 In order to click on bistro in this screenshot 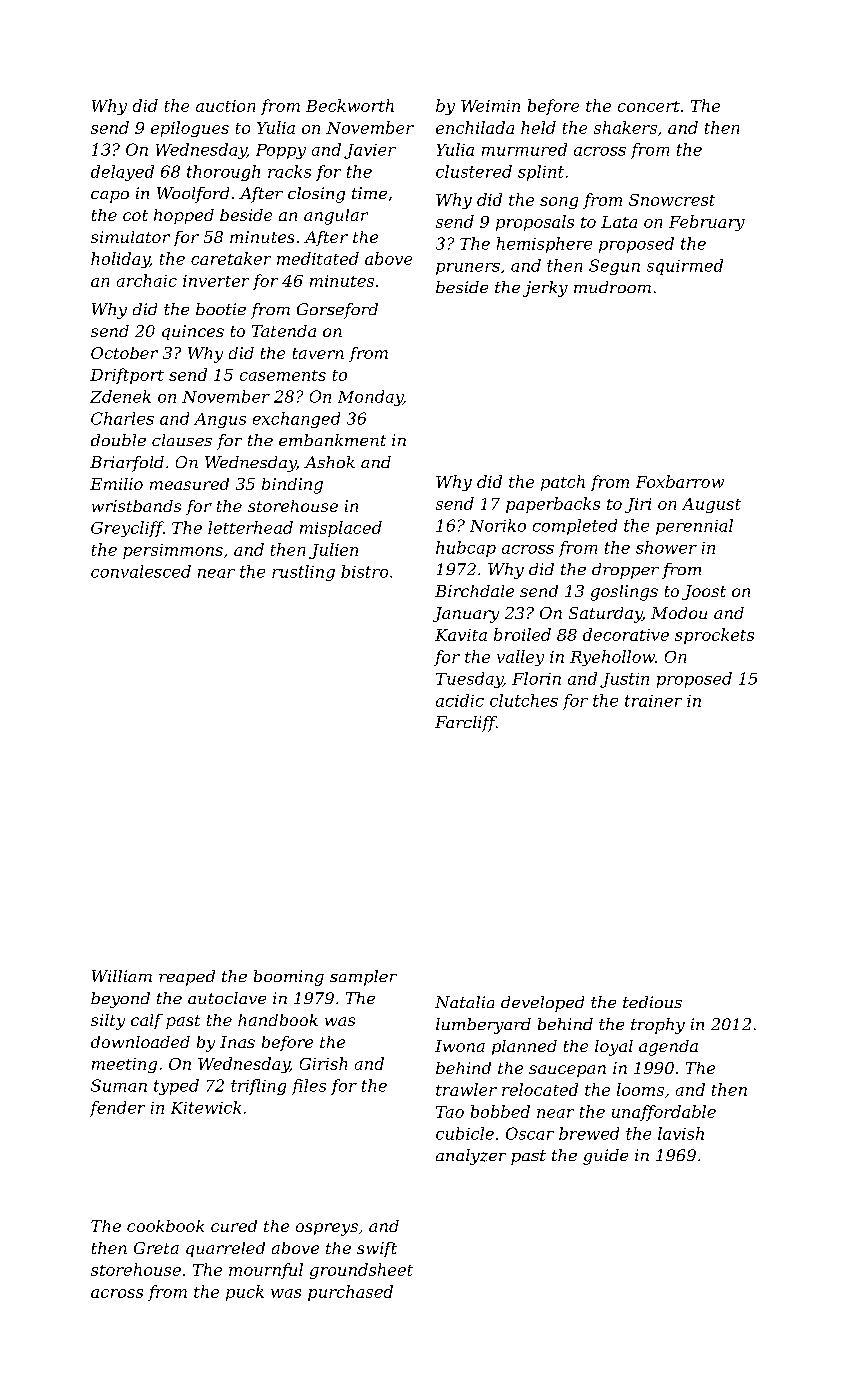, I will do `click(364, 571)`.
